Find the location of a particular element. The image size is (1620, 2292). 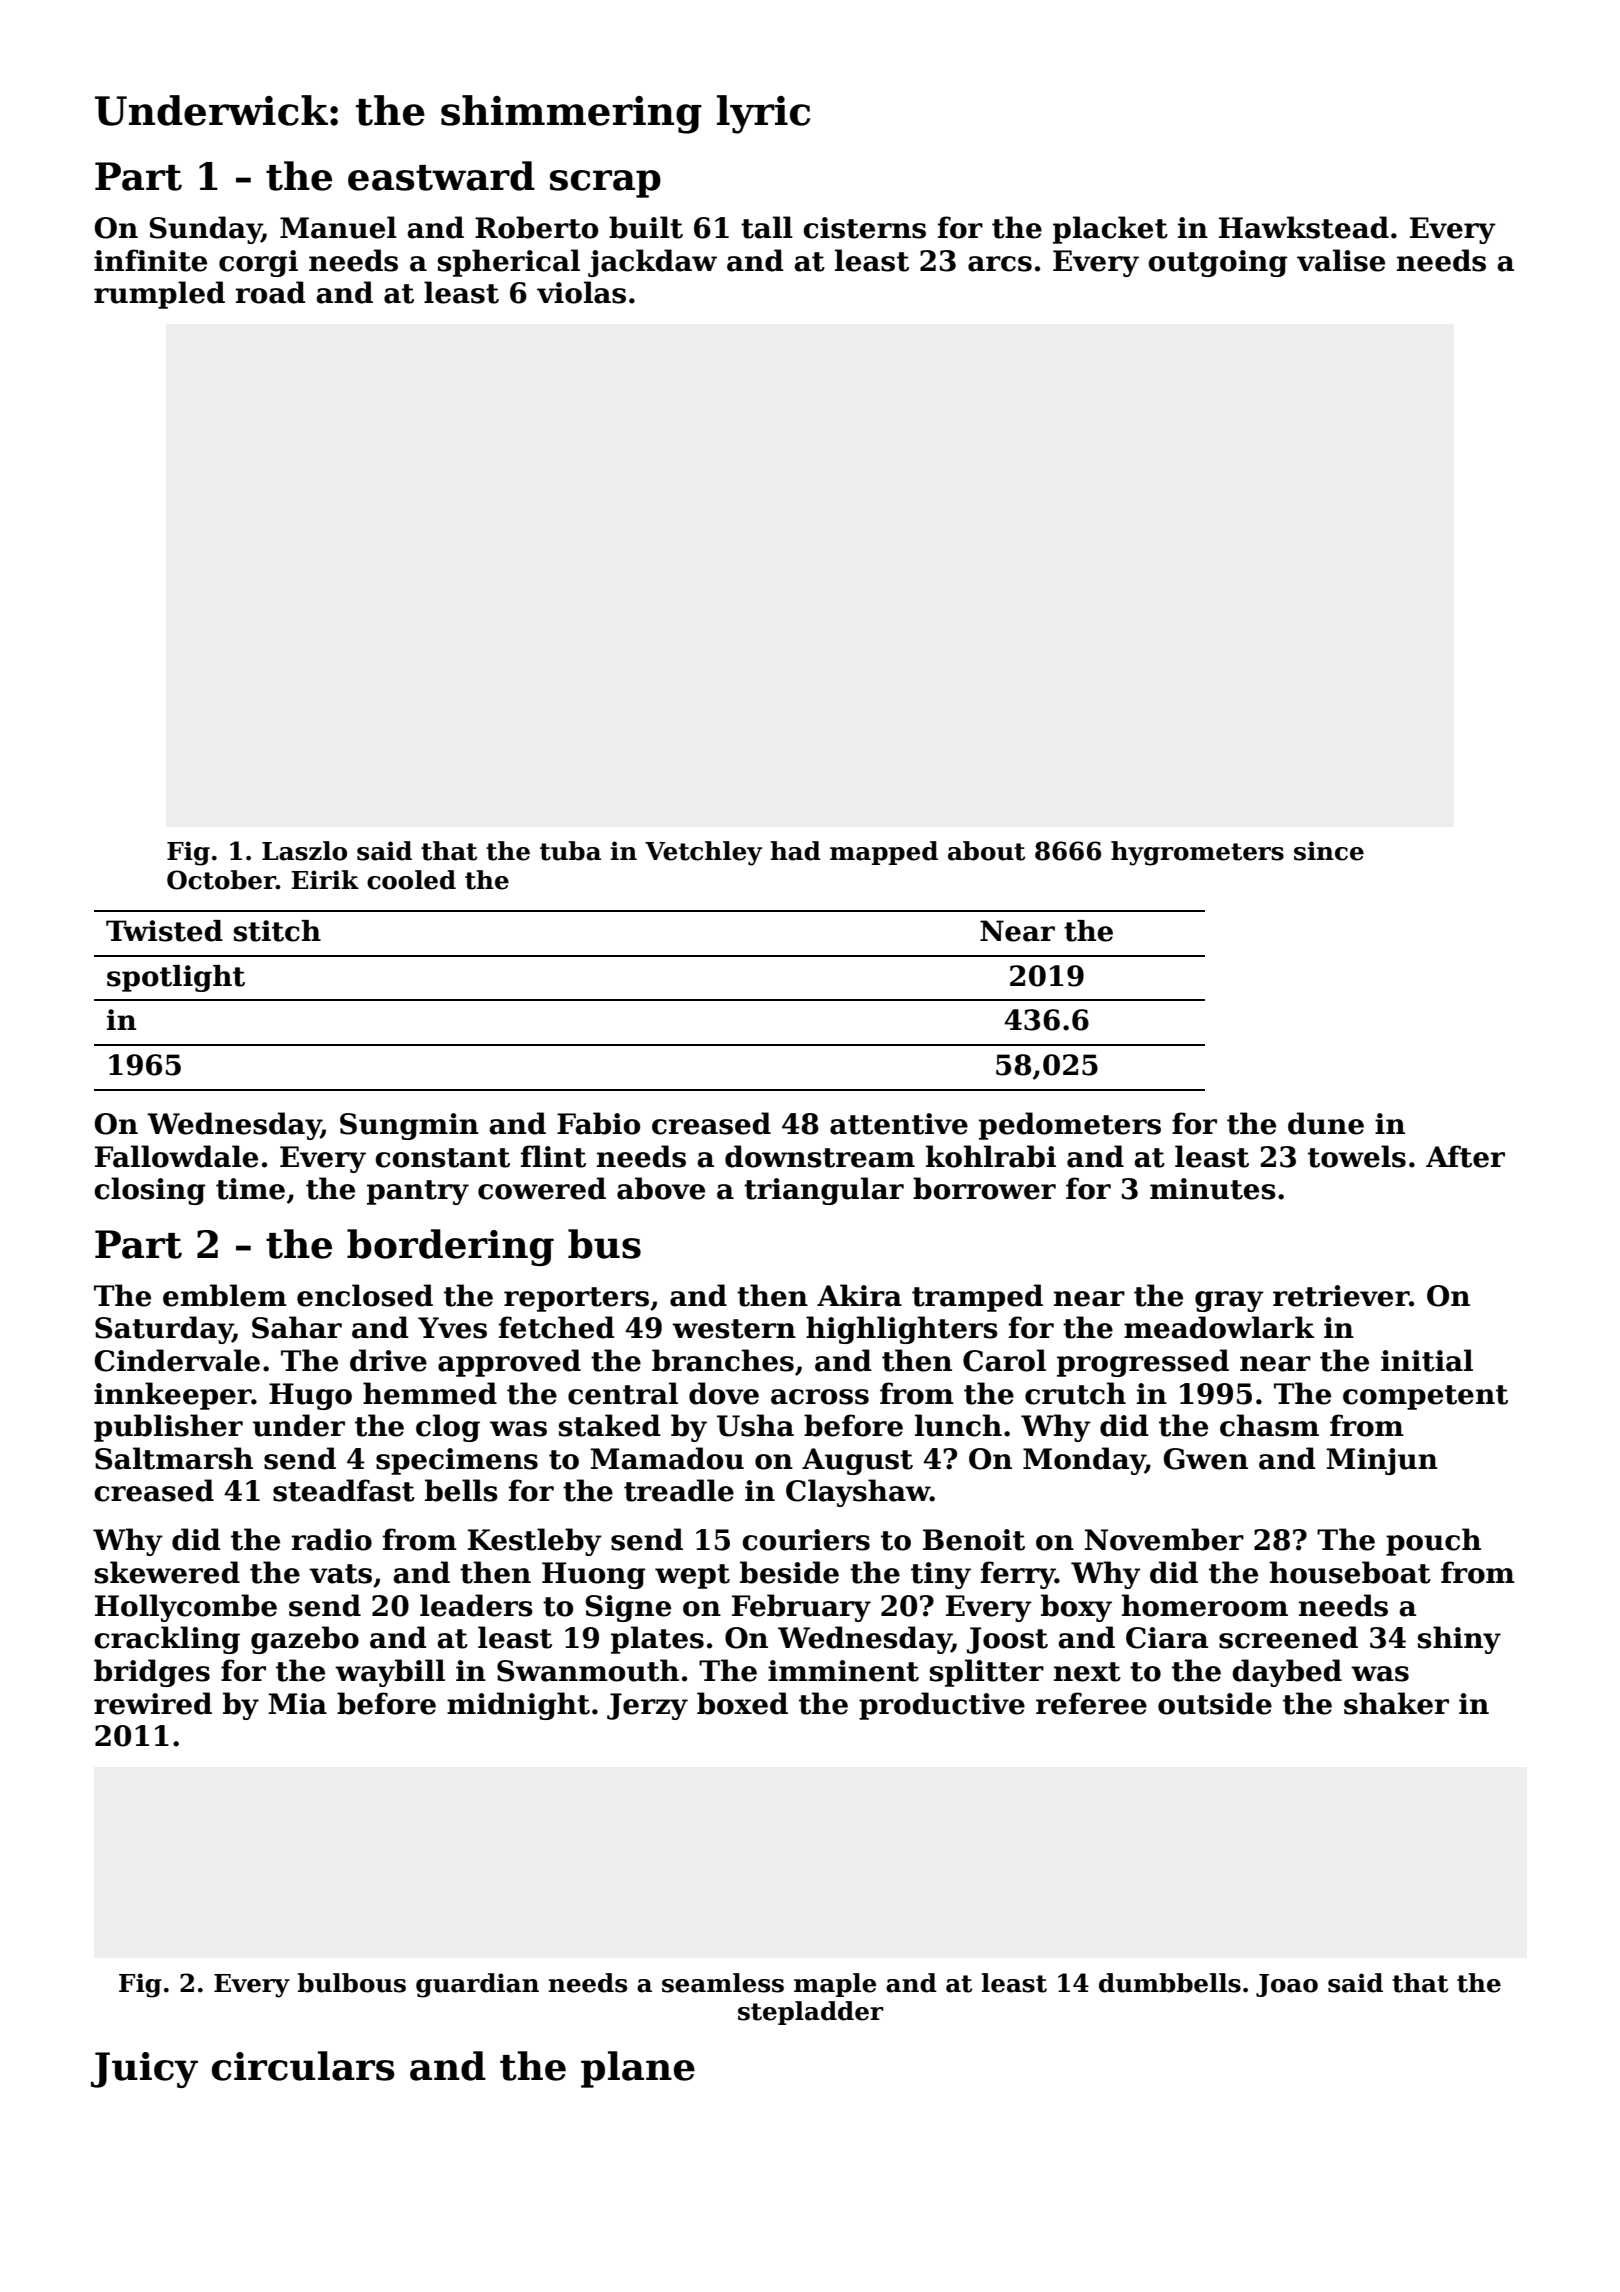

Sungmin is located at coordinates (409, 1126).
